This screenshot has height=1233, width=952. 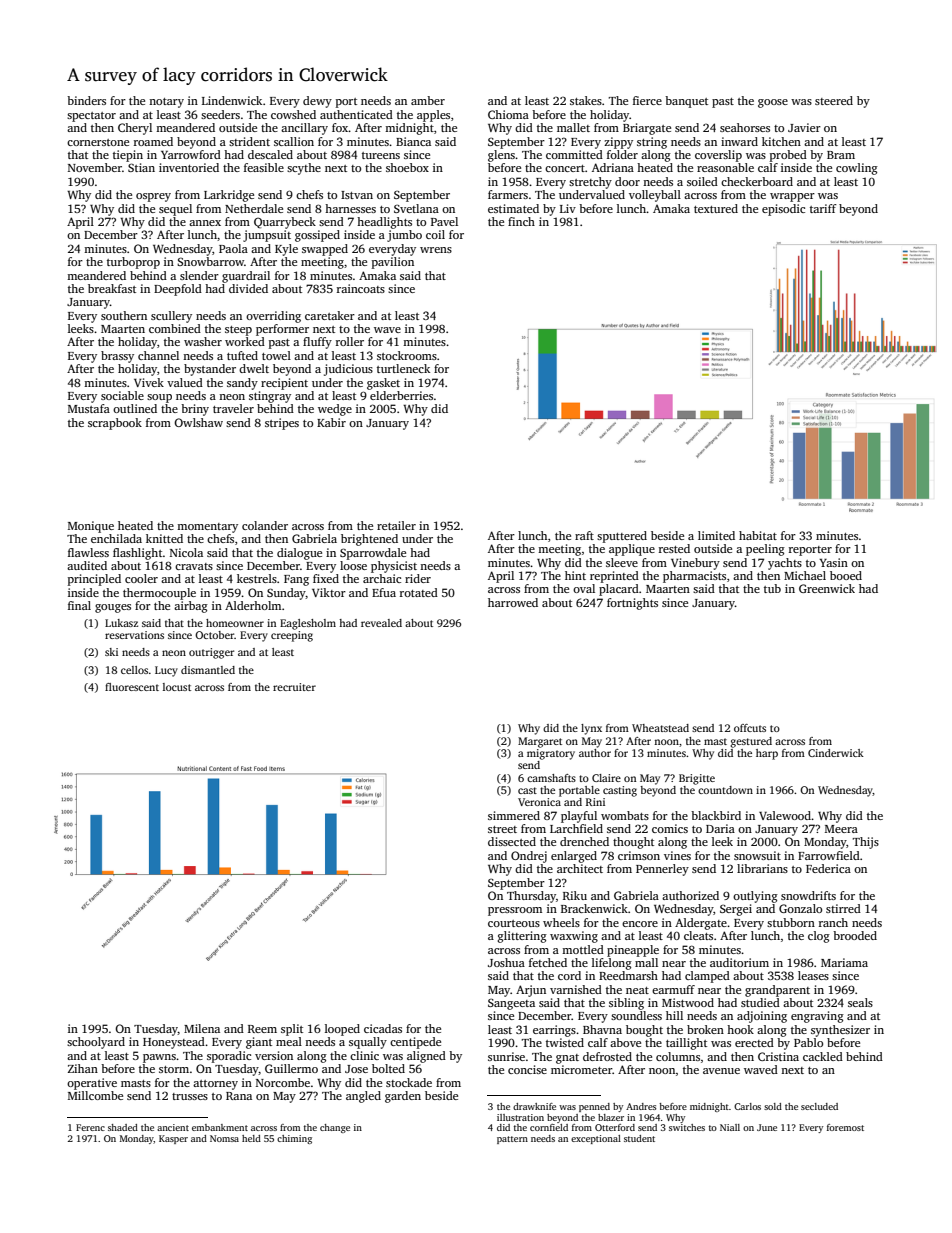 What do you see at coordinates (718, 156) in the screenshot?
I see `coverslip` at bounding box center [718, 156].
